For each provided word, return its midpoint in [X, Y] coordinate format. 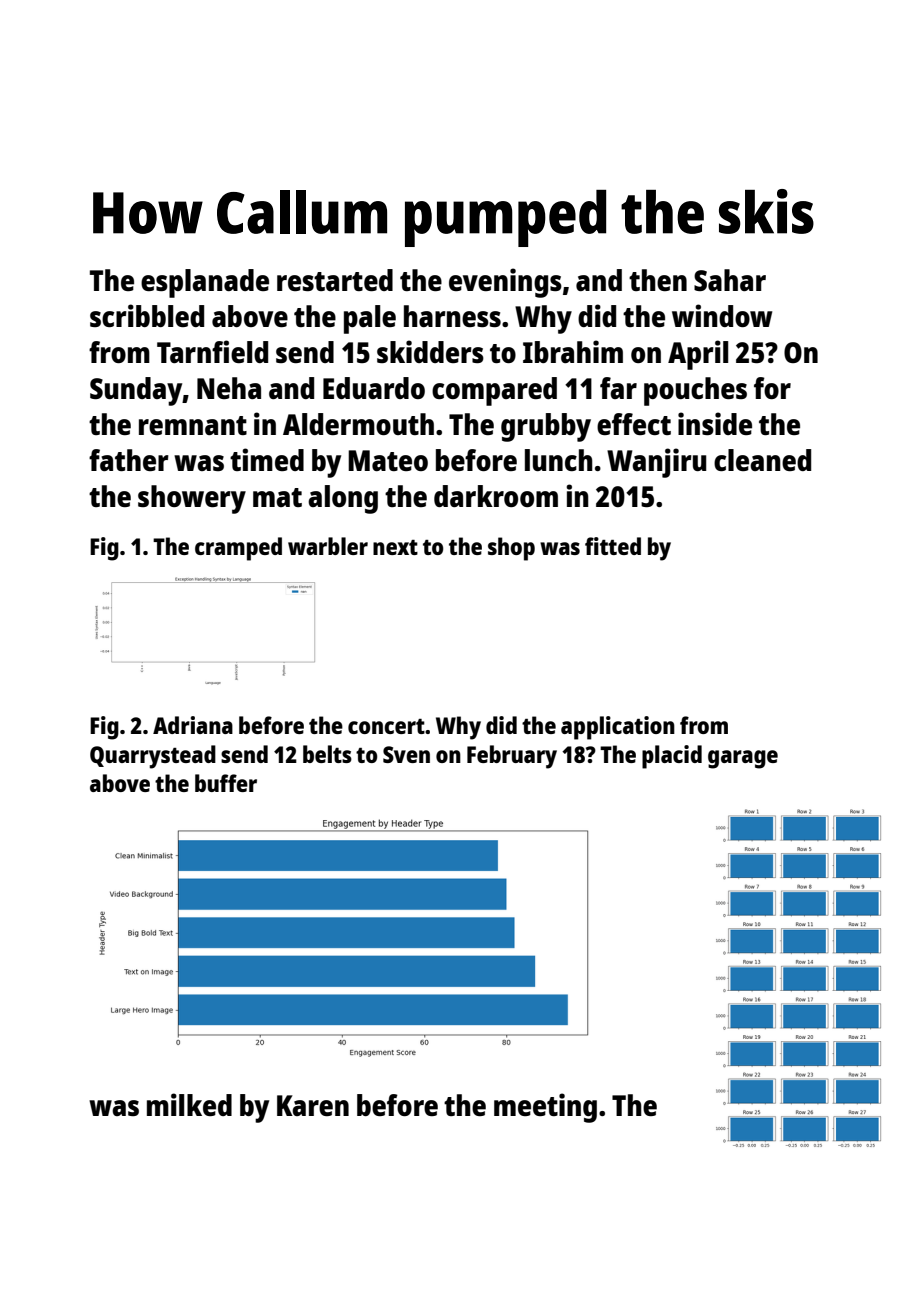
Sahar [730, 280]
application [618, 728]
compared [494, 391]
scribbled [147, 315]
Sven [406, 754]
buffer [226, 783]
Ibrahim [573, 351]
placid [672, 757]
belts [327, 754]
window [722, 315]
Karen [313, 1105]
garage [743, 759]
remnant [193, 425]
